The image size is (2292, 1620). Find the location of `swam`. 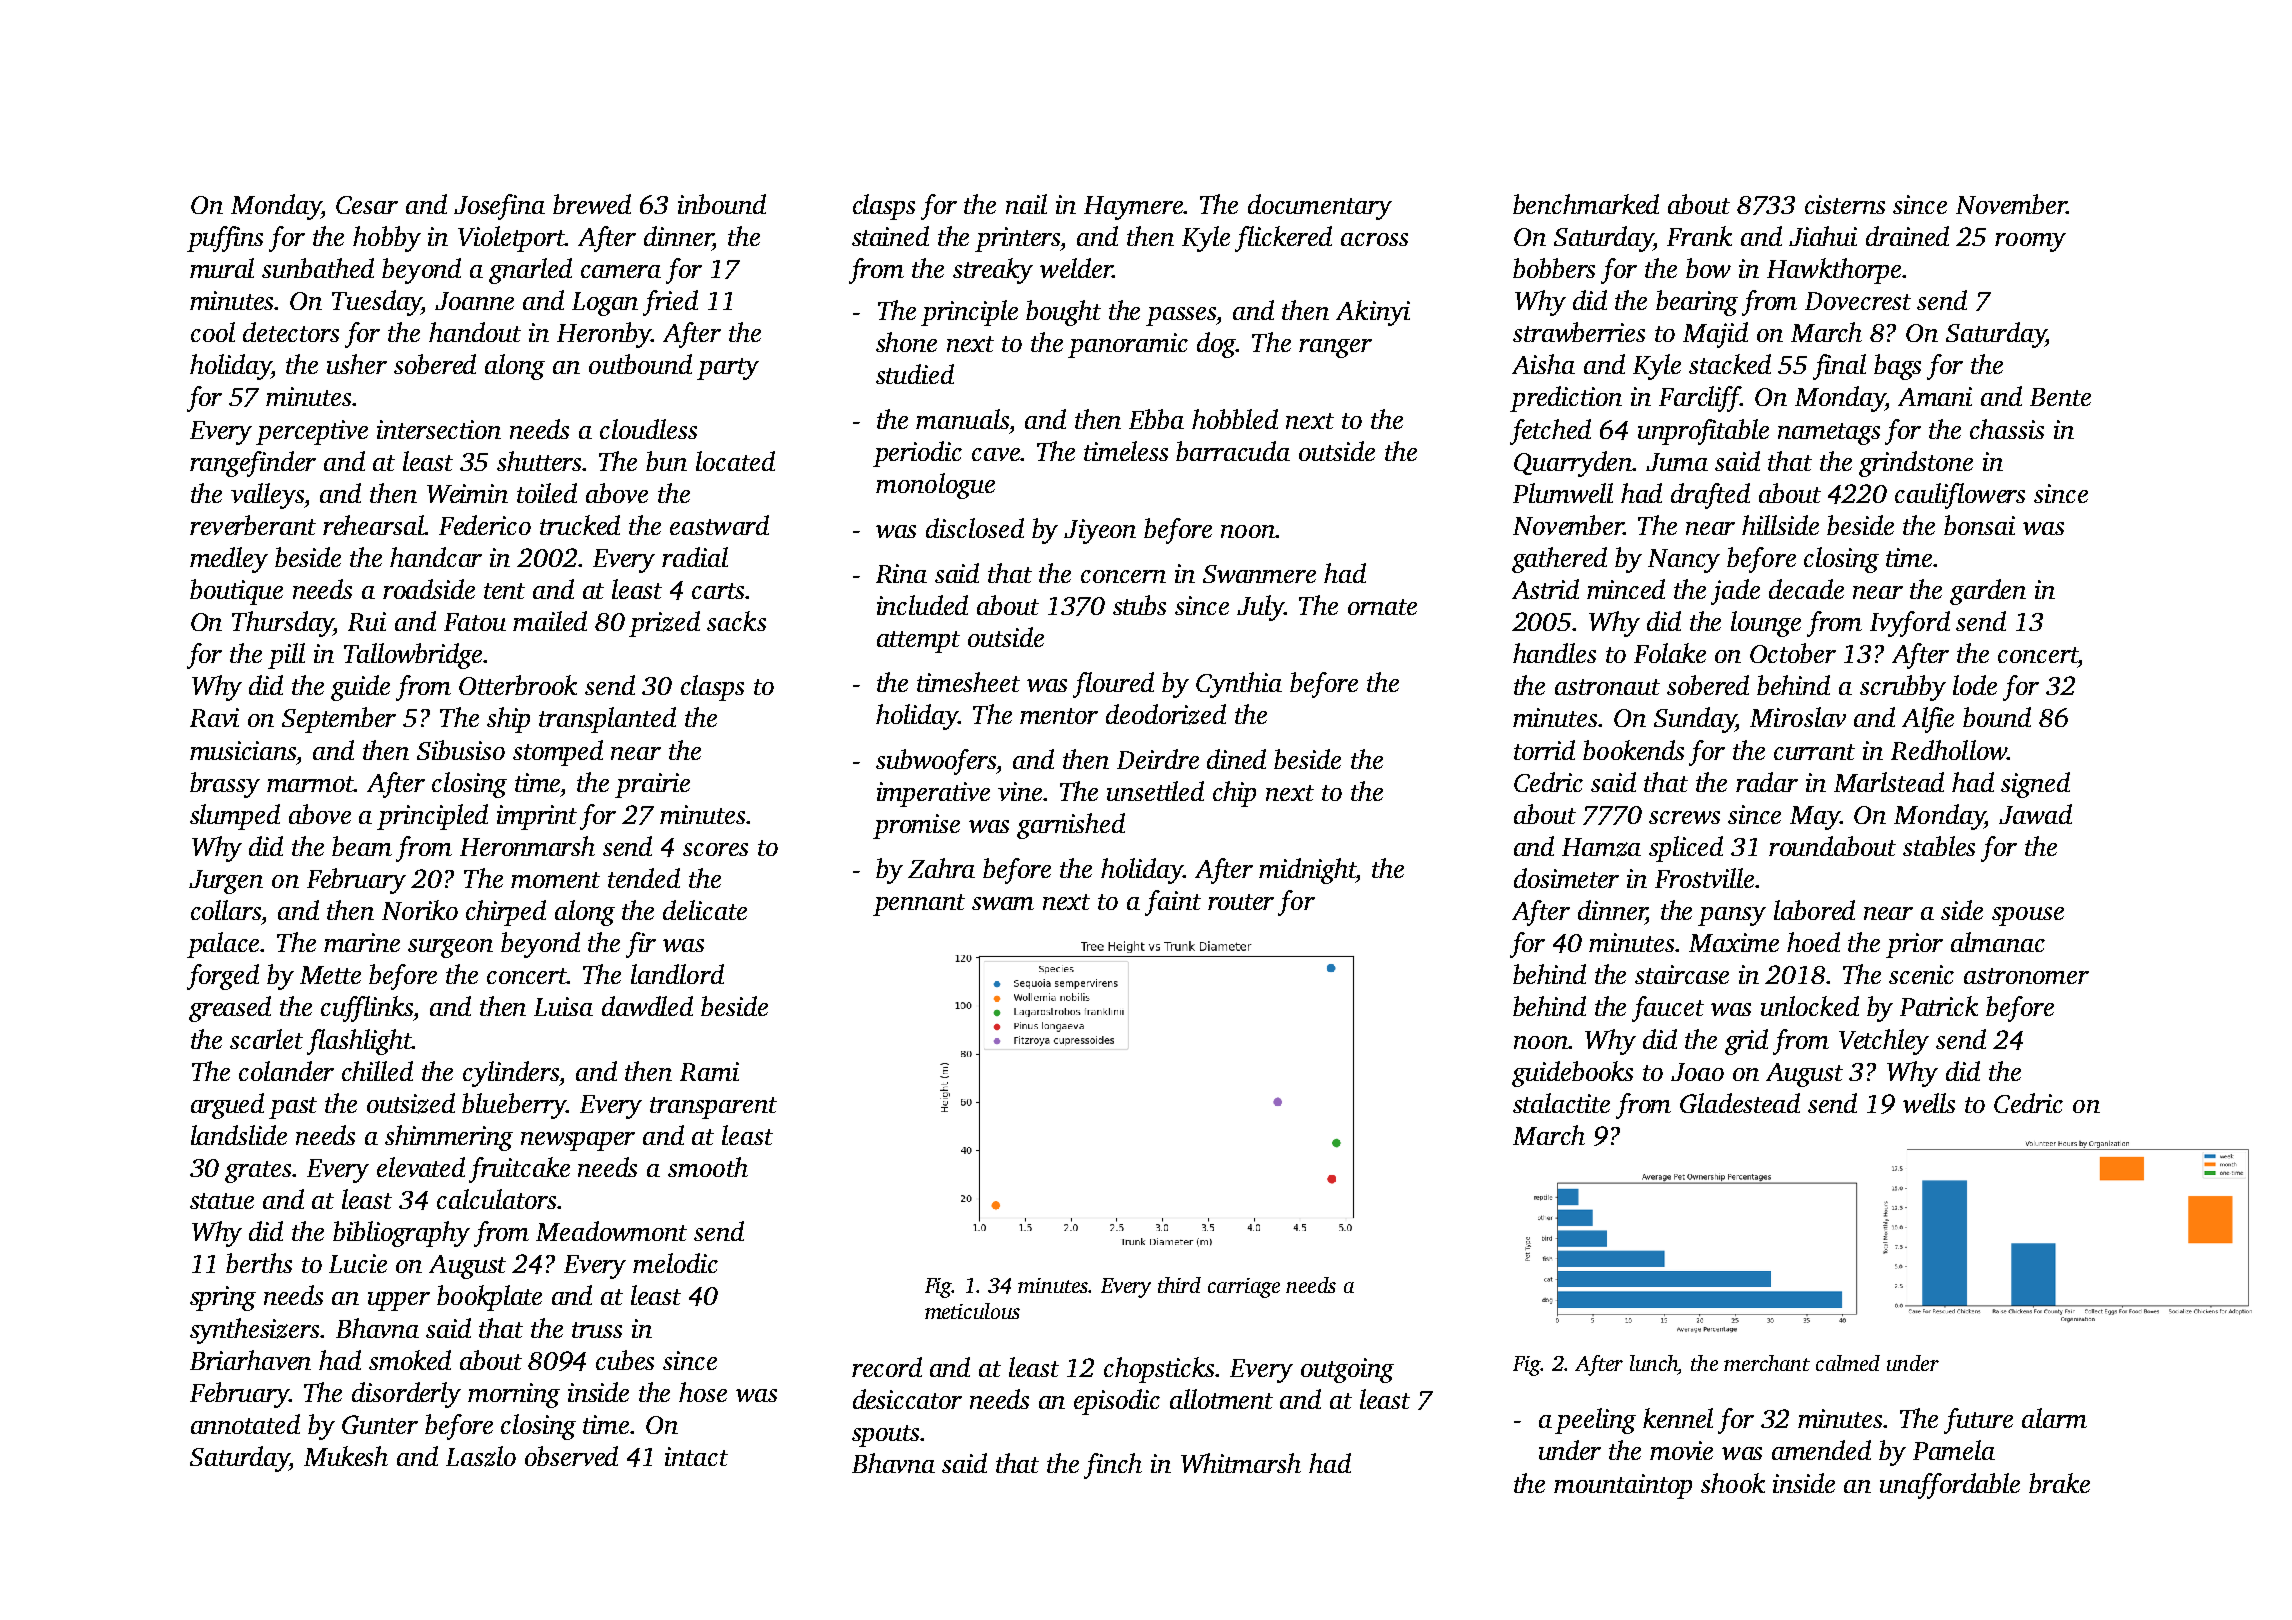

swam is located at coordinates (1003, 903).
